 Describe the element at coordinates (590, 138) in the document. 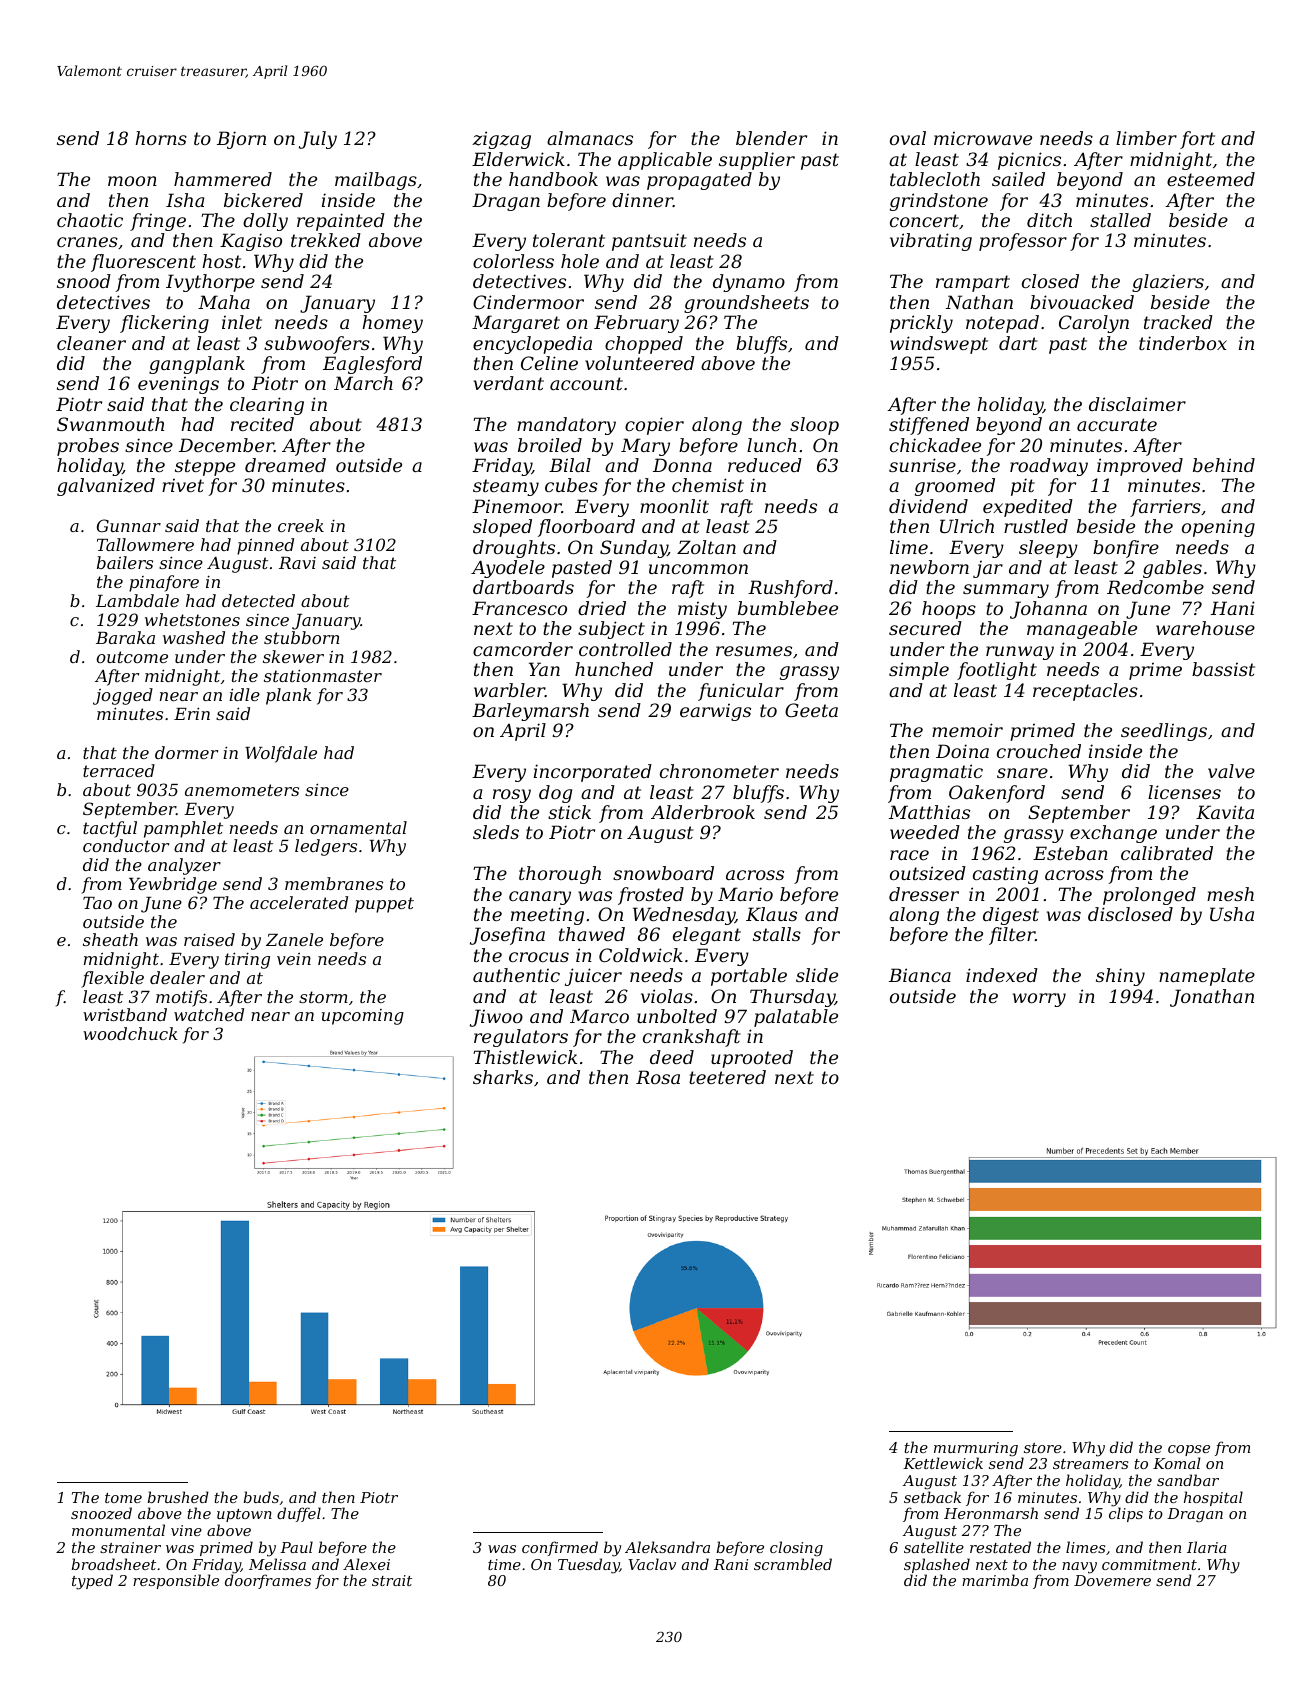

I see `almanacs` at that location.
